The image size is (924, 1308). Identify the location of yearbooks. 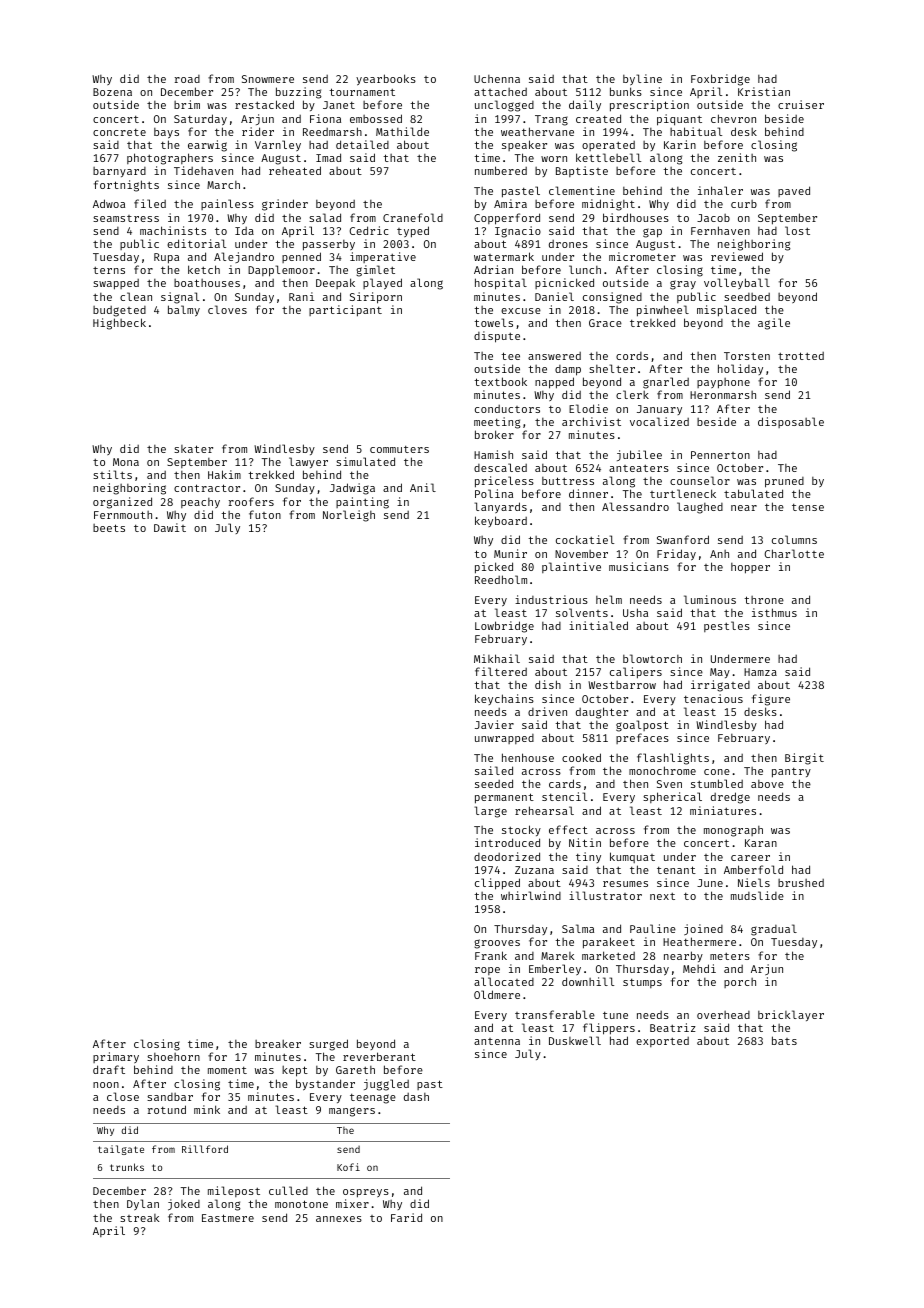
(386, 80).
